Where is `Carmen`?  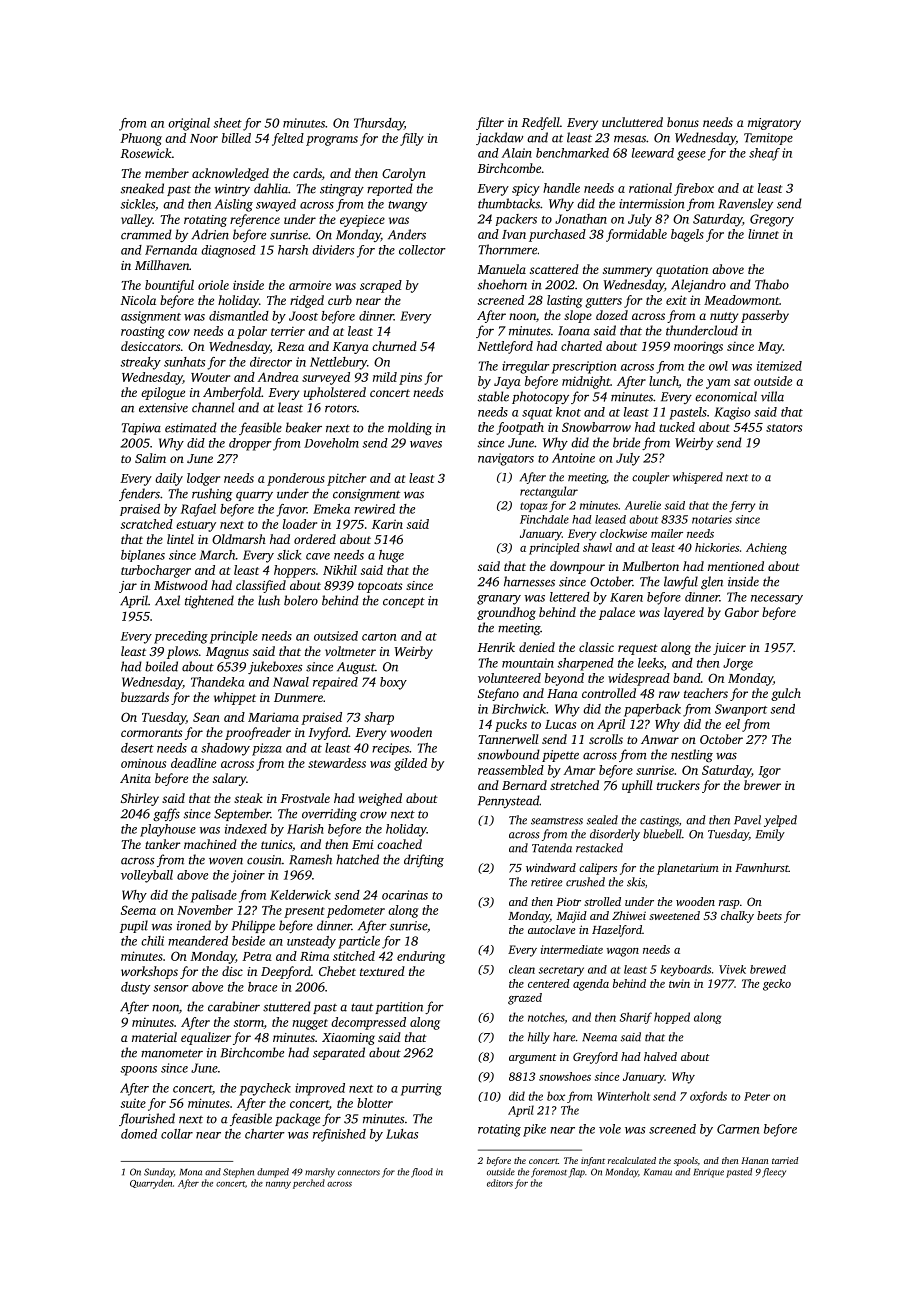 Carmen is located at coordinates (738, 1129).
